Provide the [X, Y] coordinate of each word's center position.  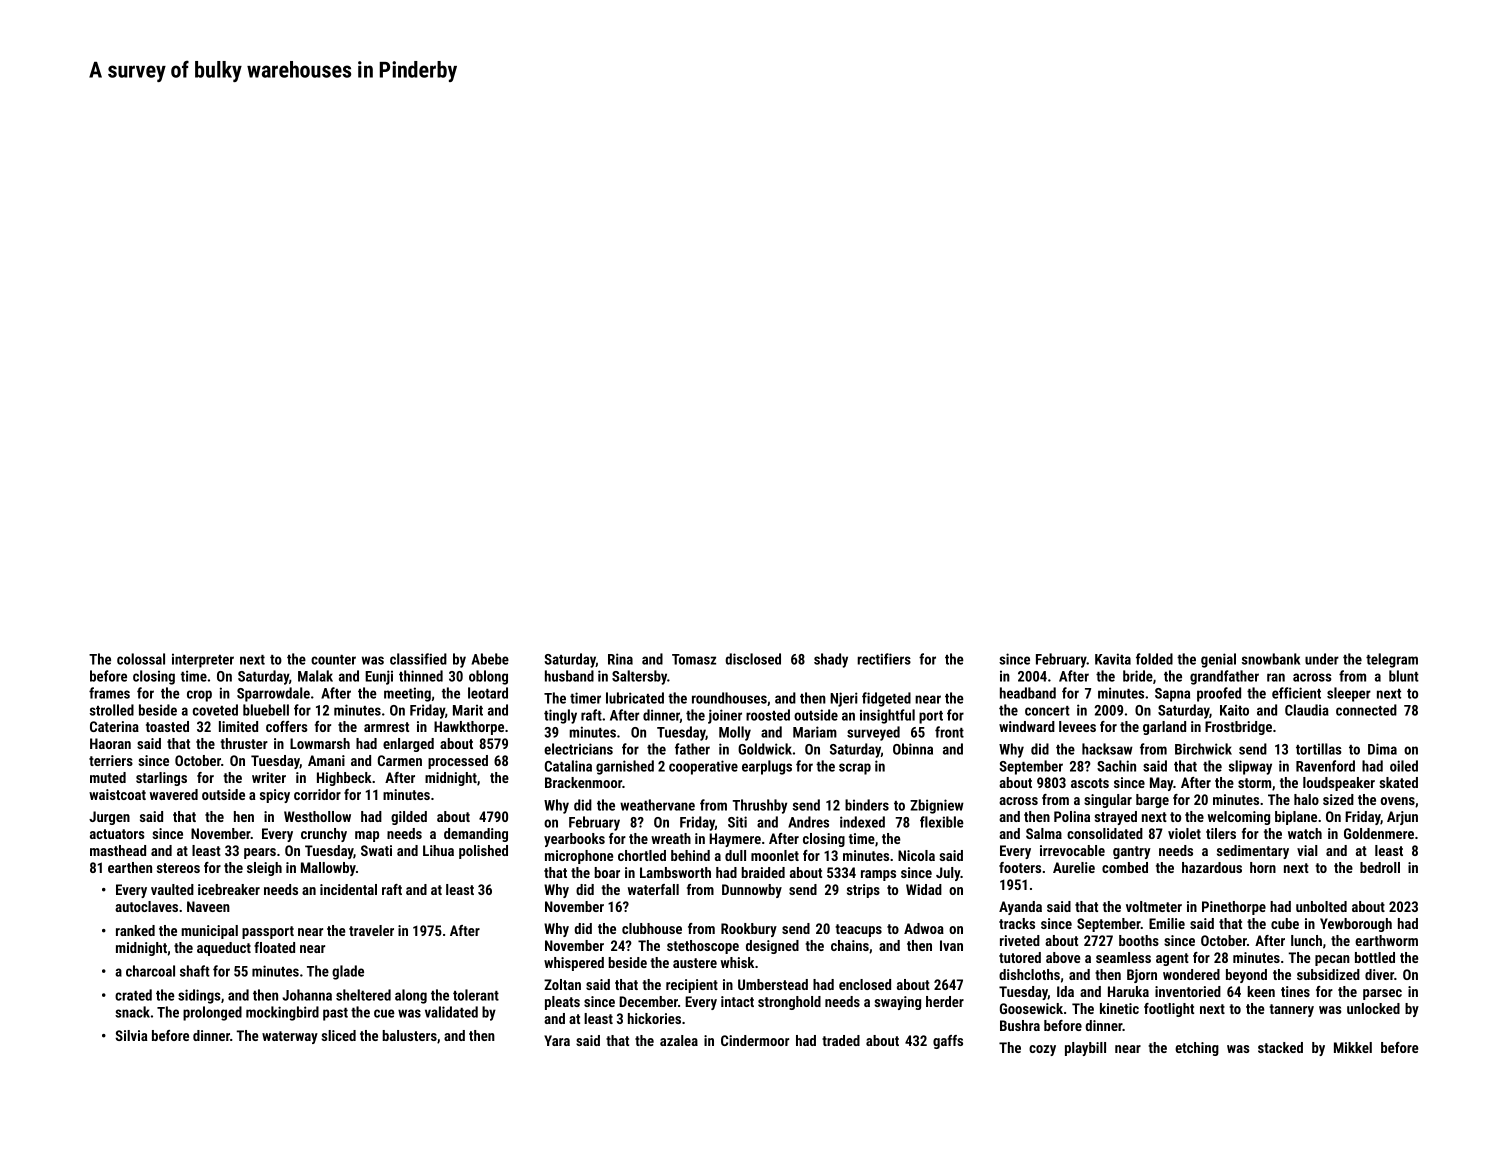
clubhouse [652, 928]
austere [695, 963]
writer [269, 777]
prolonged [212, 1013]
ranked [135, 930]
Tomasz [694, 659]
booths [1139, 940]
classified [418, 659]
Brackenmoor [583, 782]
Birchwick [1203, 749]
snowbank [1271, 659]
